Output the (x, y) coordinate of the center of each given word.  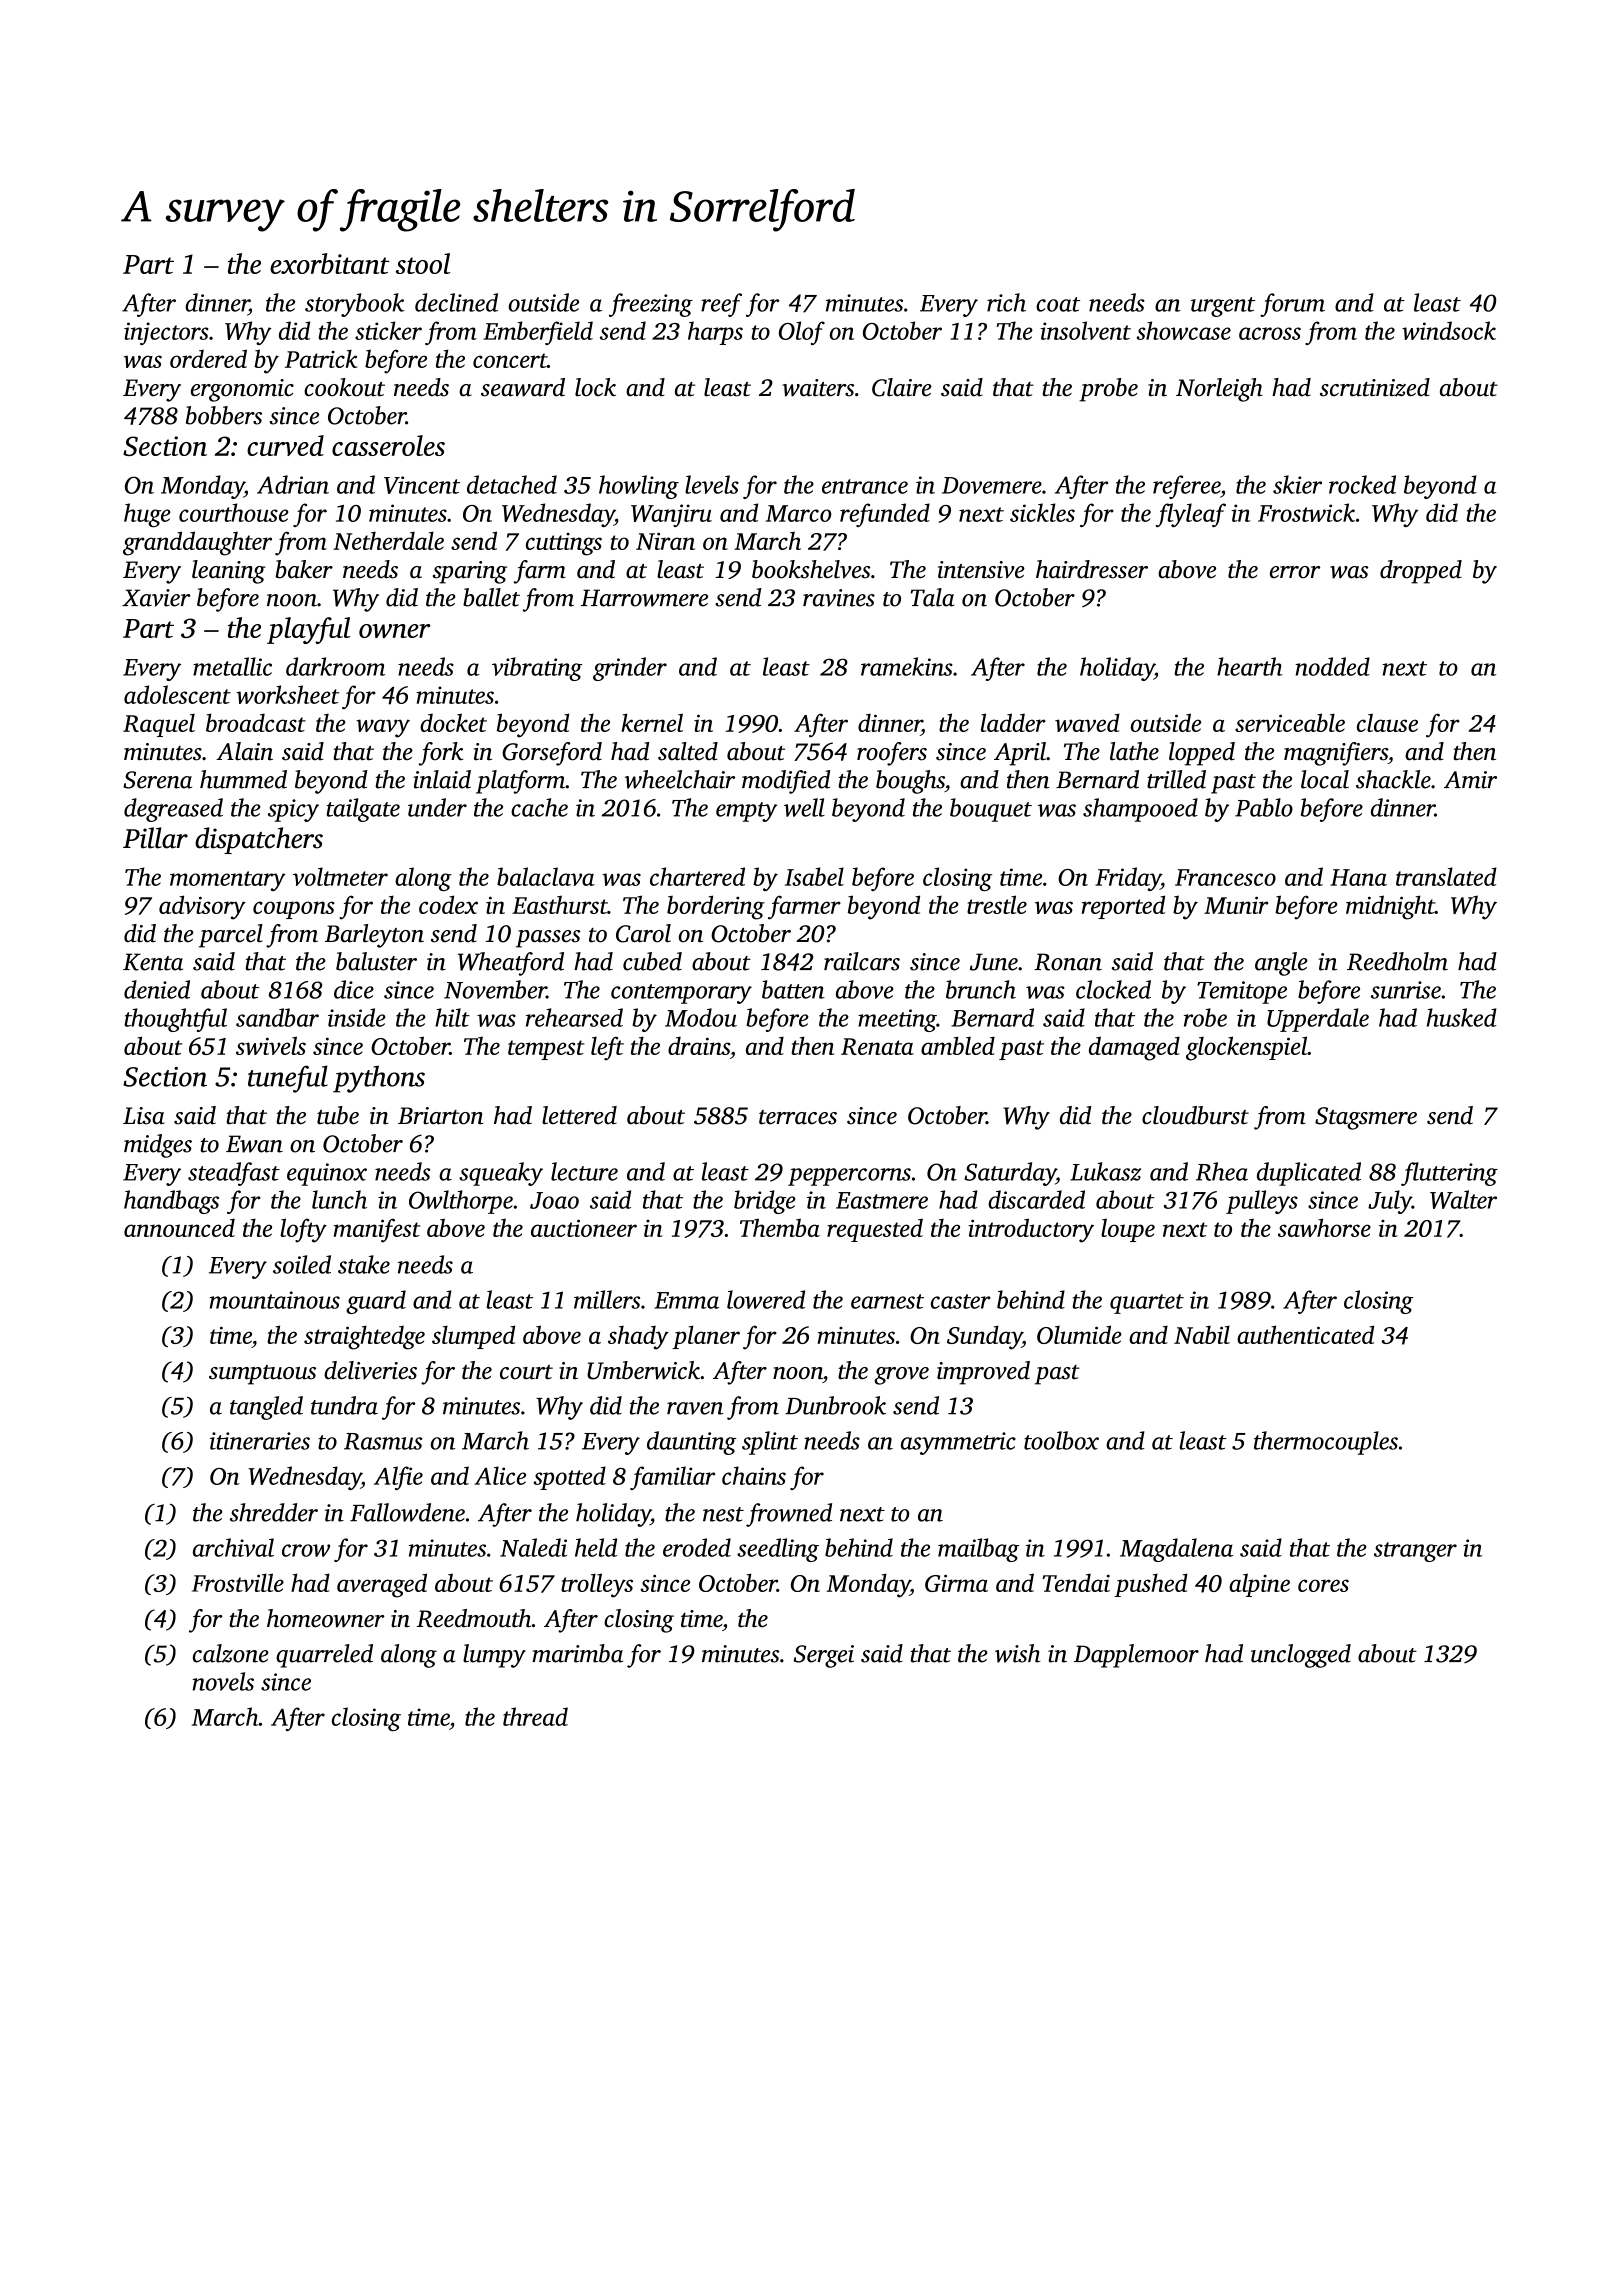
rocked (1362, 484)
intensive (981, 570)
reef (721, 305)
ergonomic (242, 390)
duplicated (1309, 1174)
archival (233, 1547)
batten (793, 989)
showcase (1183, 330)
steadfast (234, 1174)
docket (453, 722)
